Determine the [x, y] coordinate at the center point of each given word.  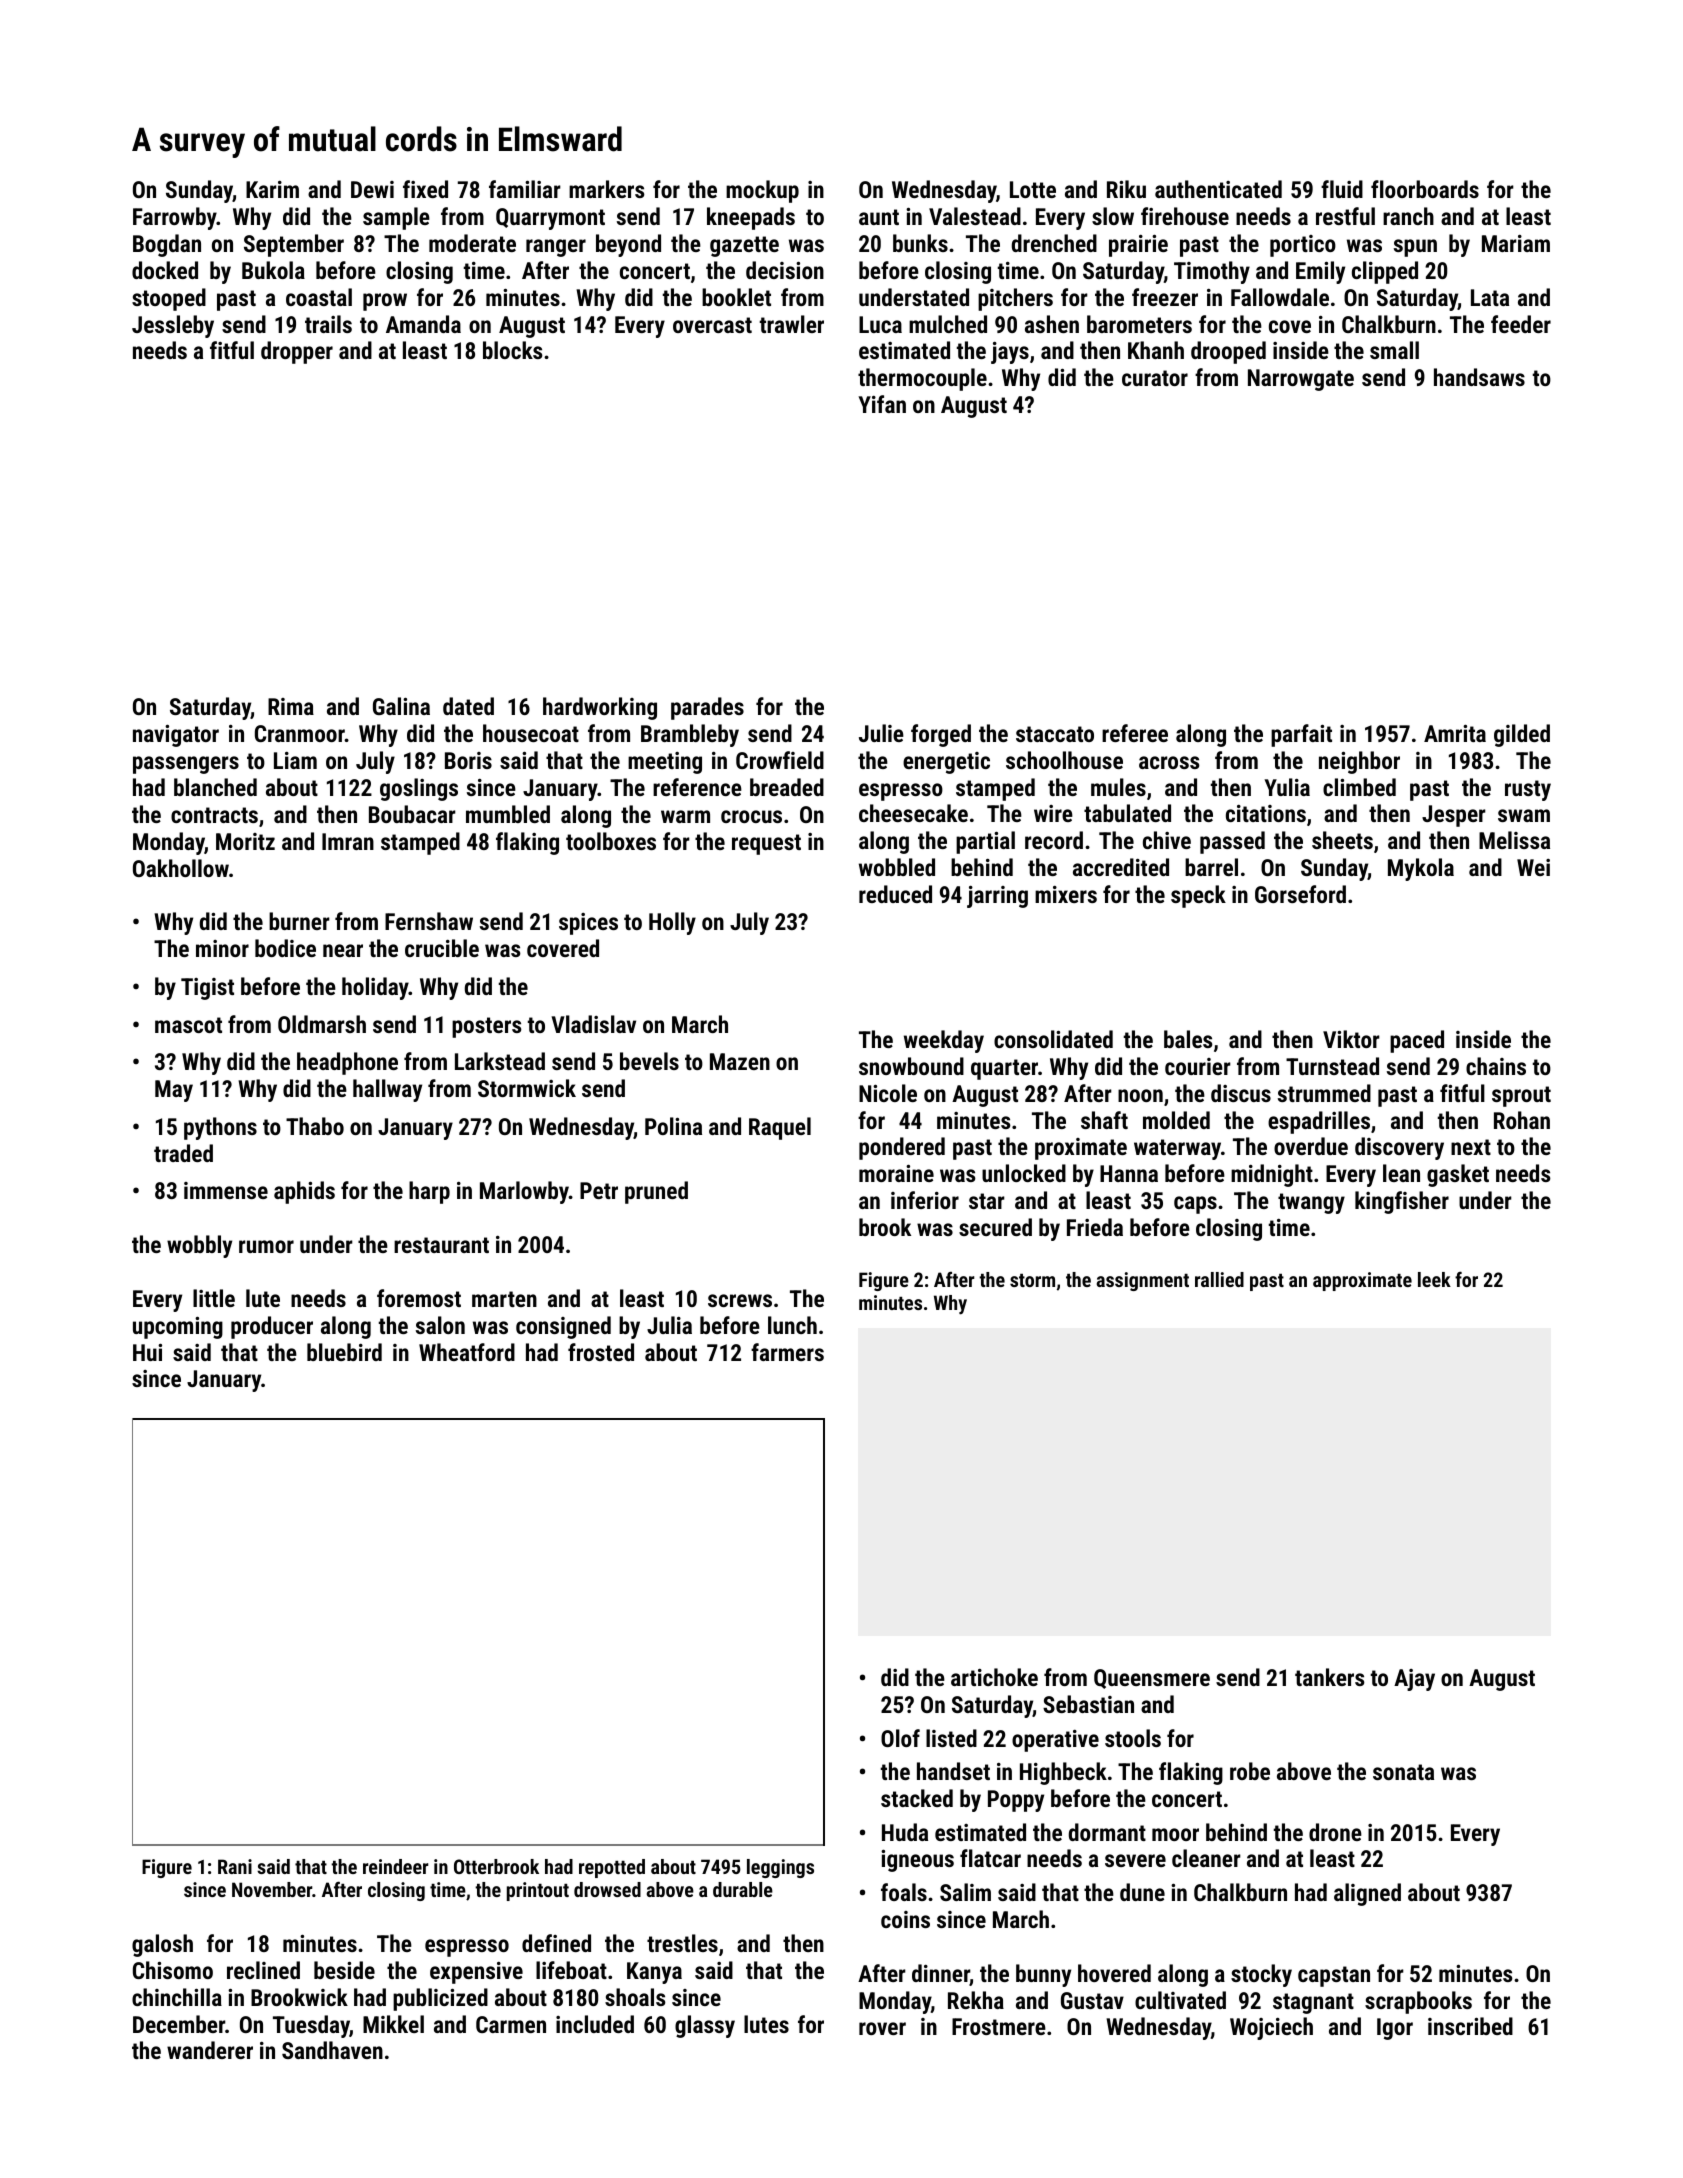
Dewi [372, 189]
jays [1010, 353]
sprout [1521, 1096]
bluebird [344, 1352]
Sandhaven [332, 2050]
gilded [1522, 735]
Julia [669, 1325]
